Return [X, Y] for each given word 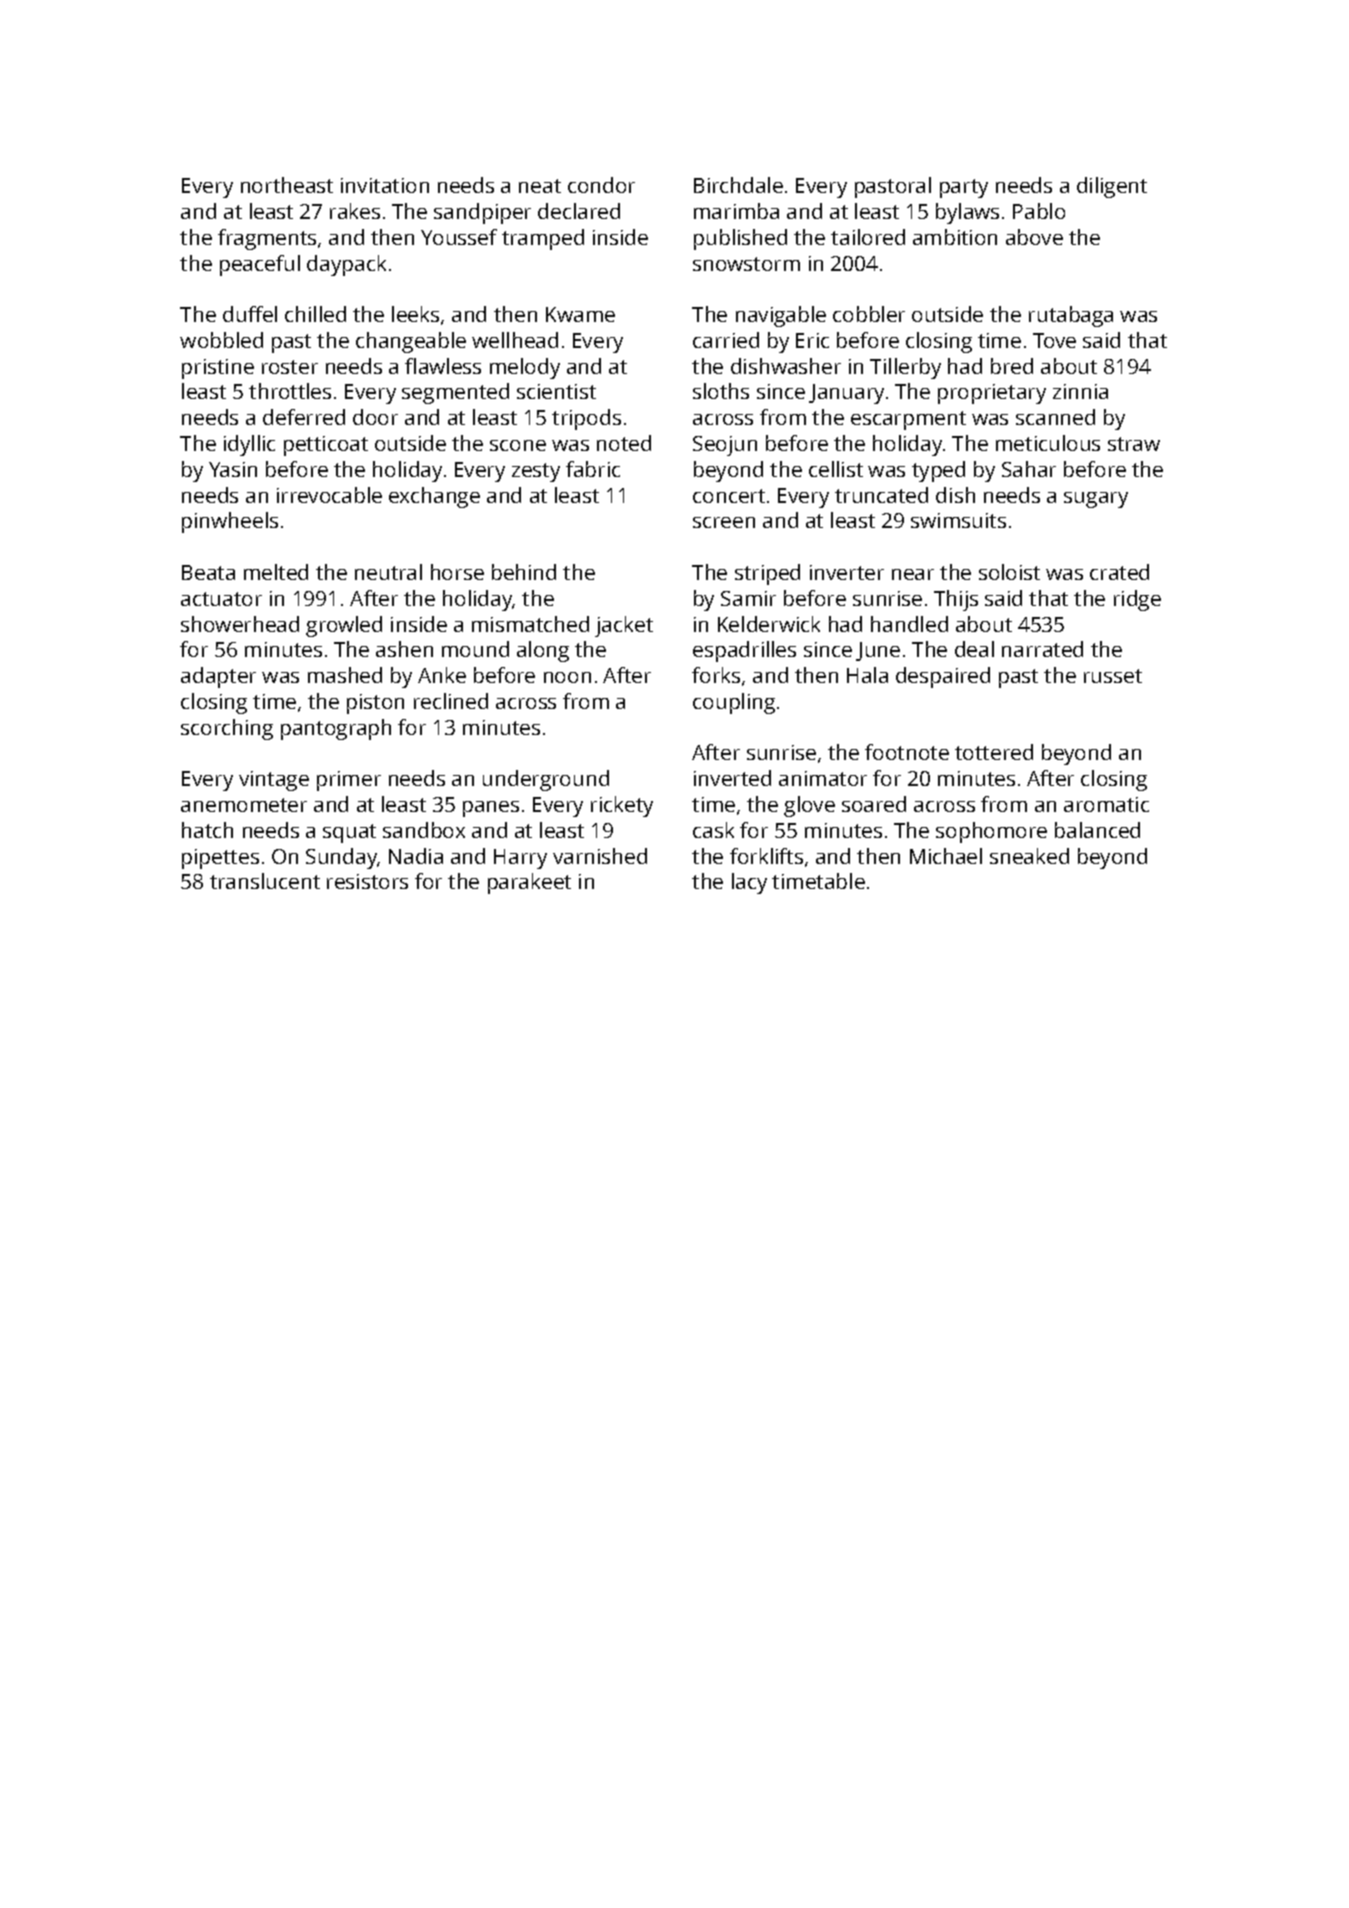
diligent [1112, 187]
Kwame [580, 314]
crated [1119, 572]
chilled [315, 314]
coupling [734, 703]
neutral [388, 572]
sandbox [424, 830]
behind [524, 572]
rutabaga [1071, 316]
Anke [442, 675]
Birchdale [738, 185]
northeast [287, 185]
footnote [907, 752]
